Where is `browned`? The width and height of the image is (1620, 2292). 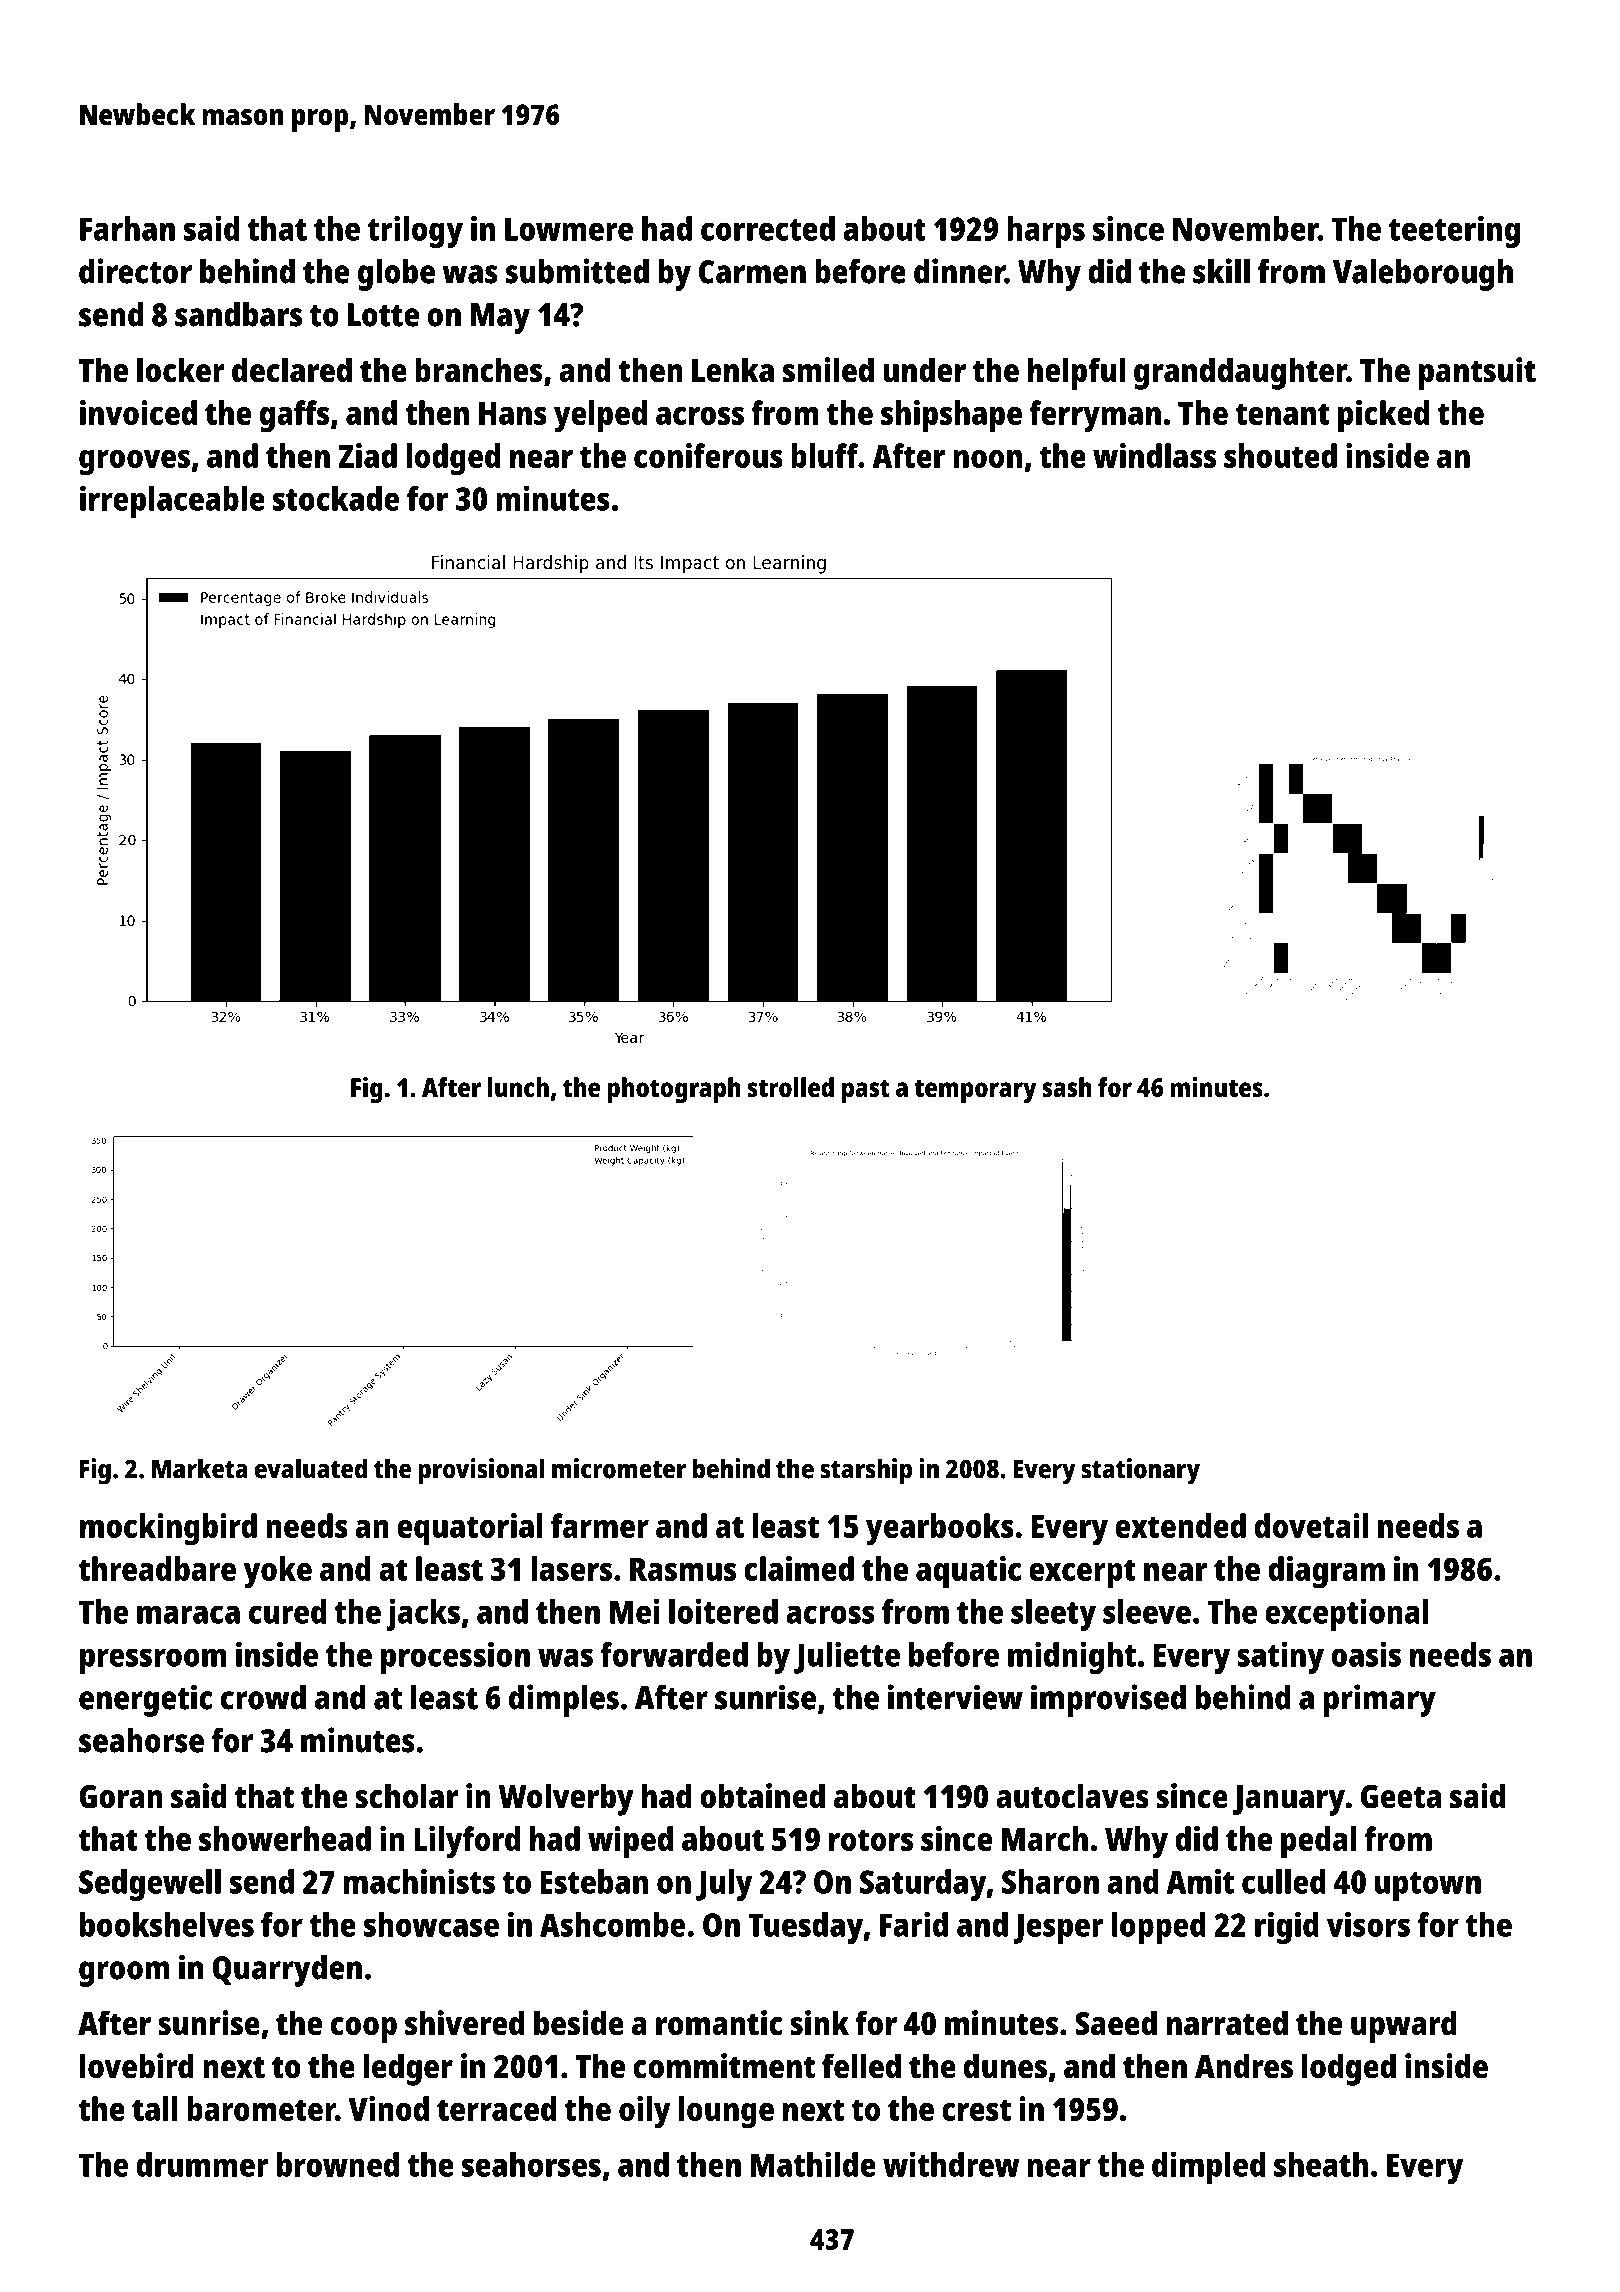
browned is located at coordinates (338, 2164).
